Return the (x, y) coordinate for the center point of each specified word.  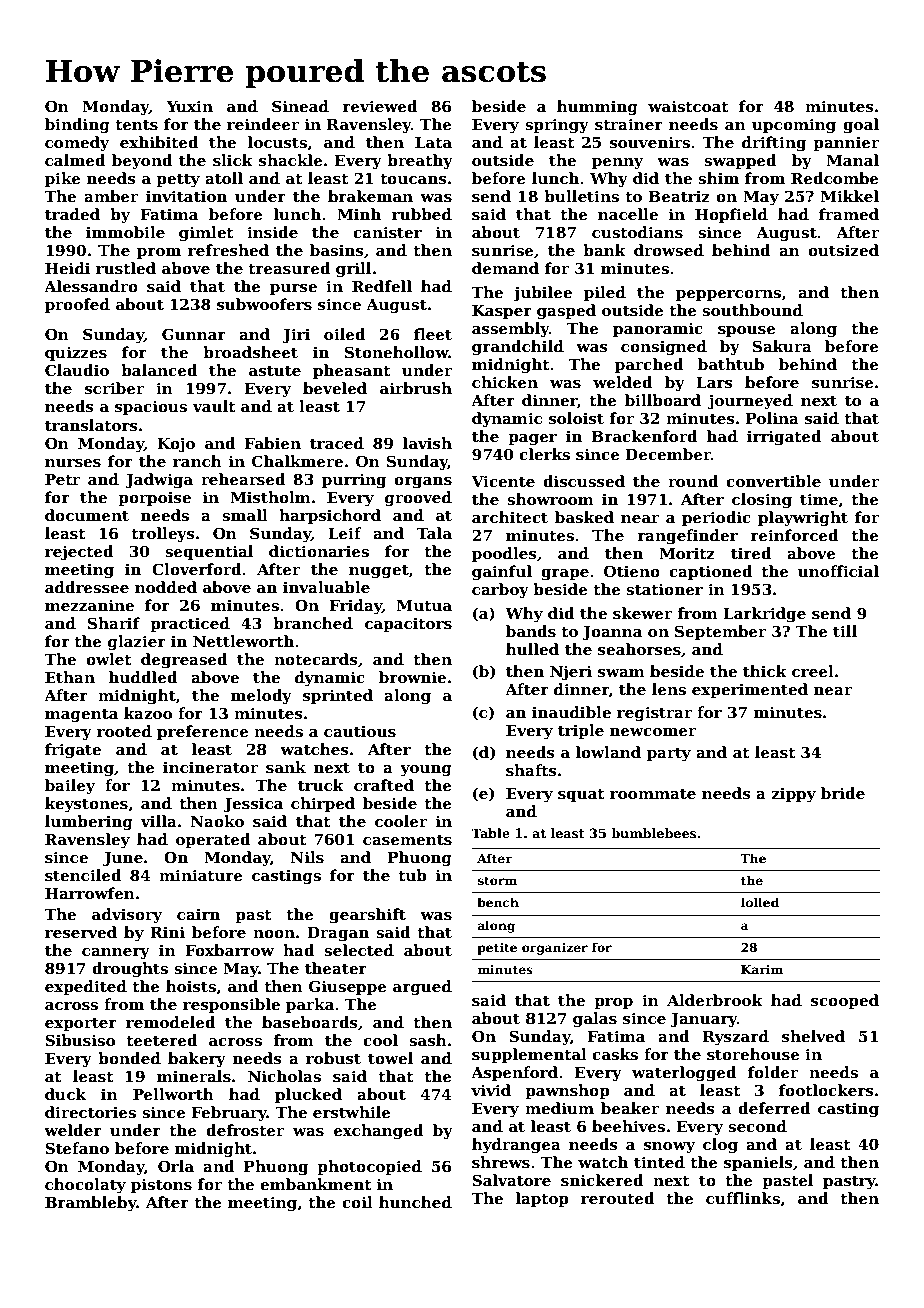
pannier (846, 143)
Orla (176, 1166)
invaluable (326, 587)
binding (77, 126)
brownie (412, 677)
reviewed (380, 106)
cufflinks (743, 1198)
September (720, 632)
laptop (542, 1199)
